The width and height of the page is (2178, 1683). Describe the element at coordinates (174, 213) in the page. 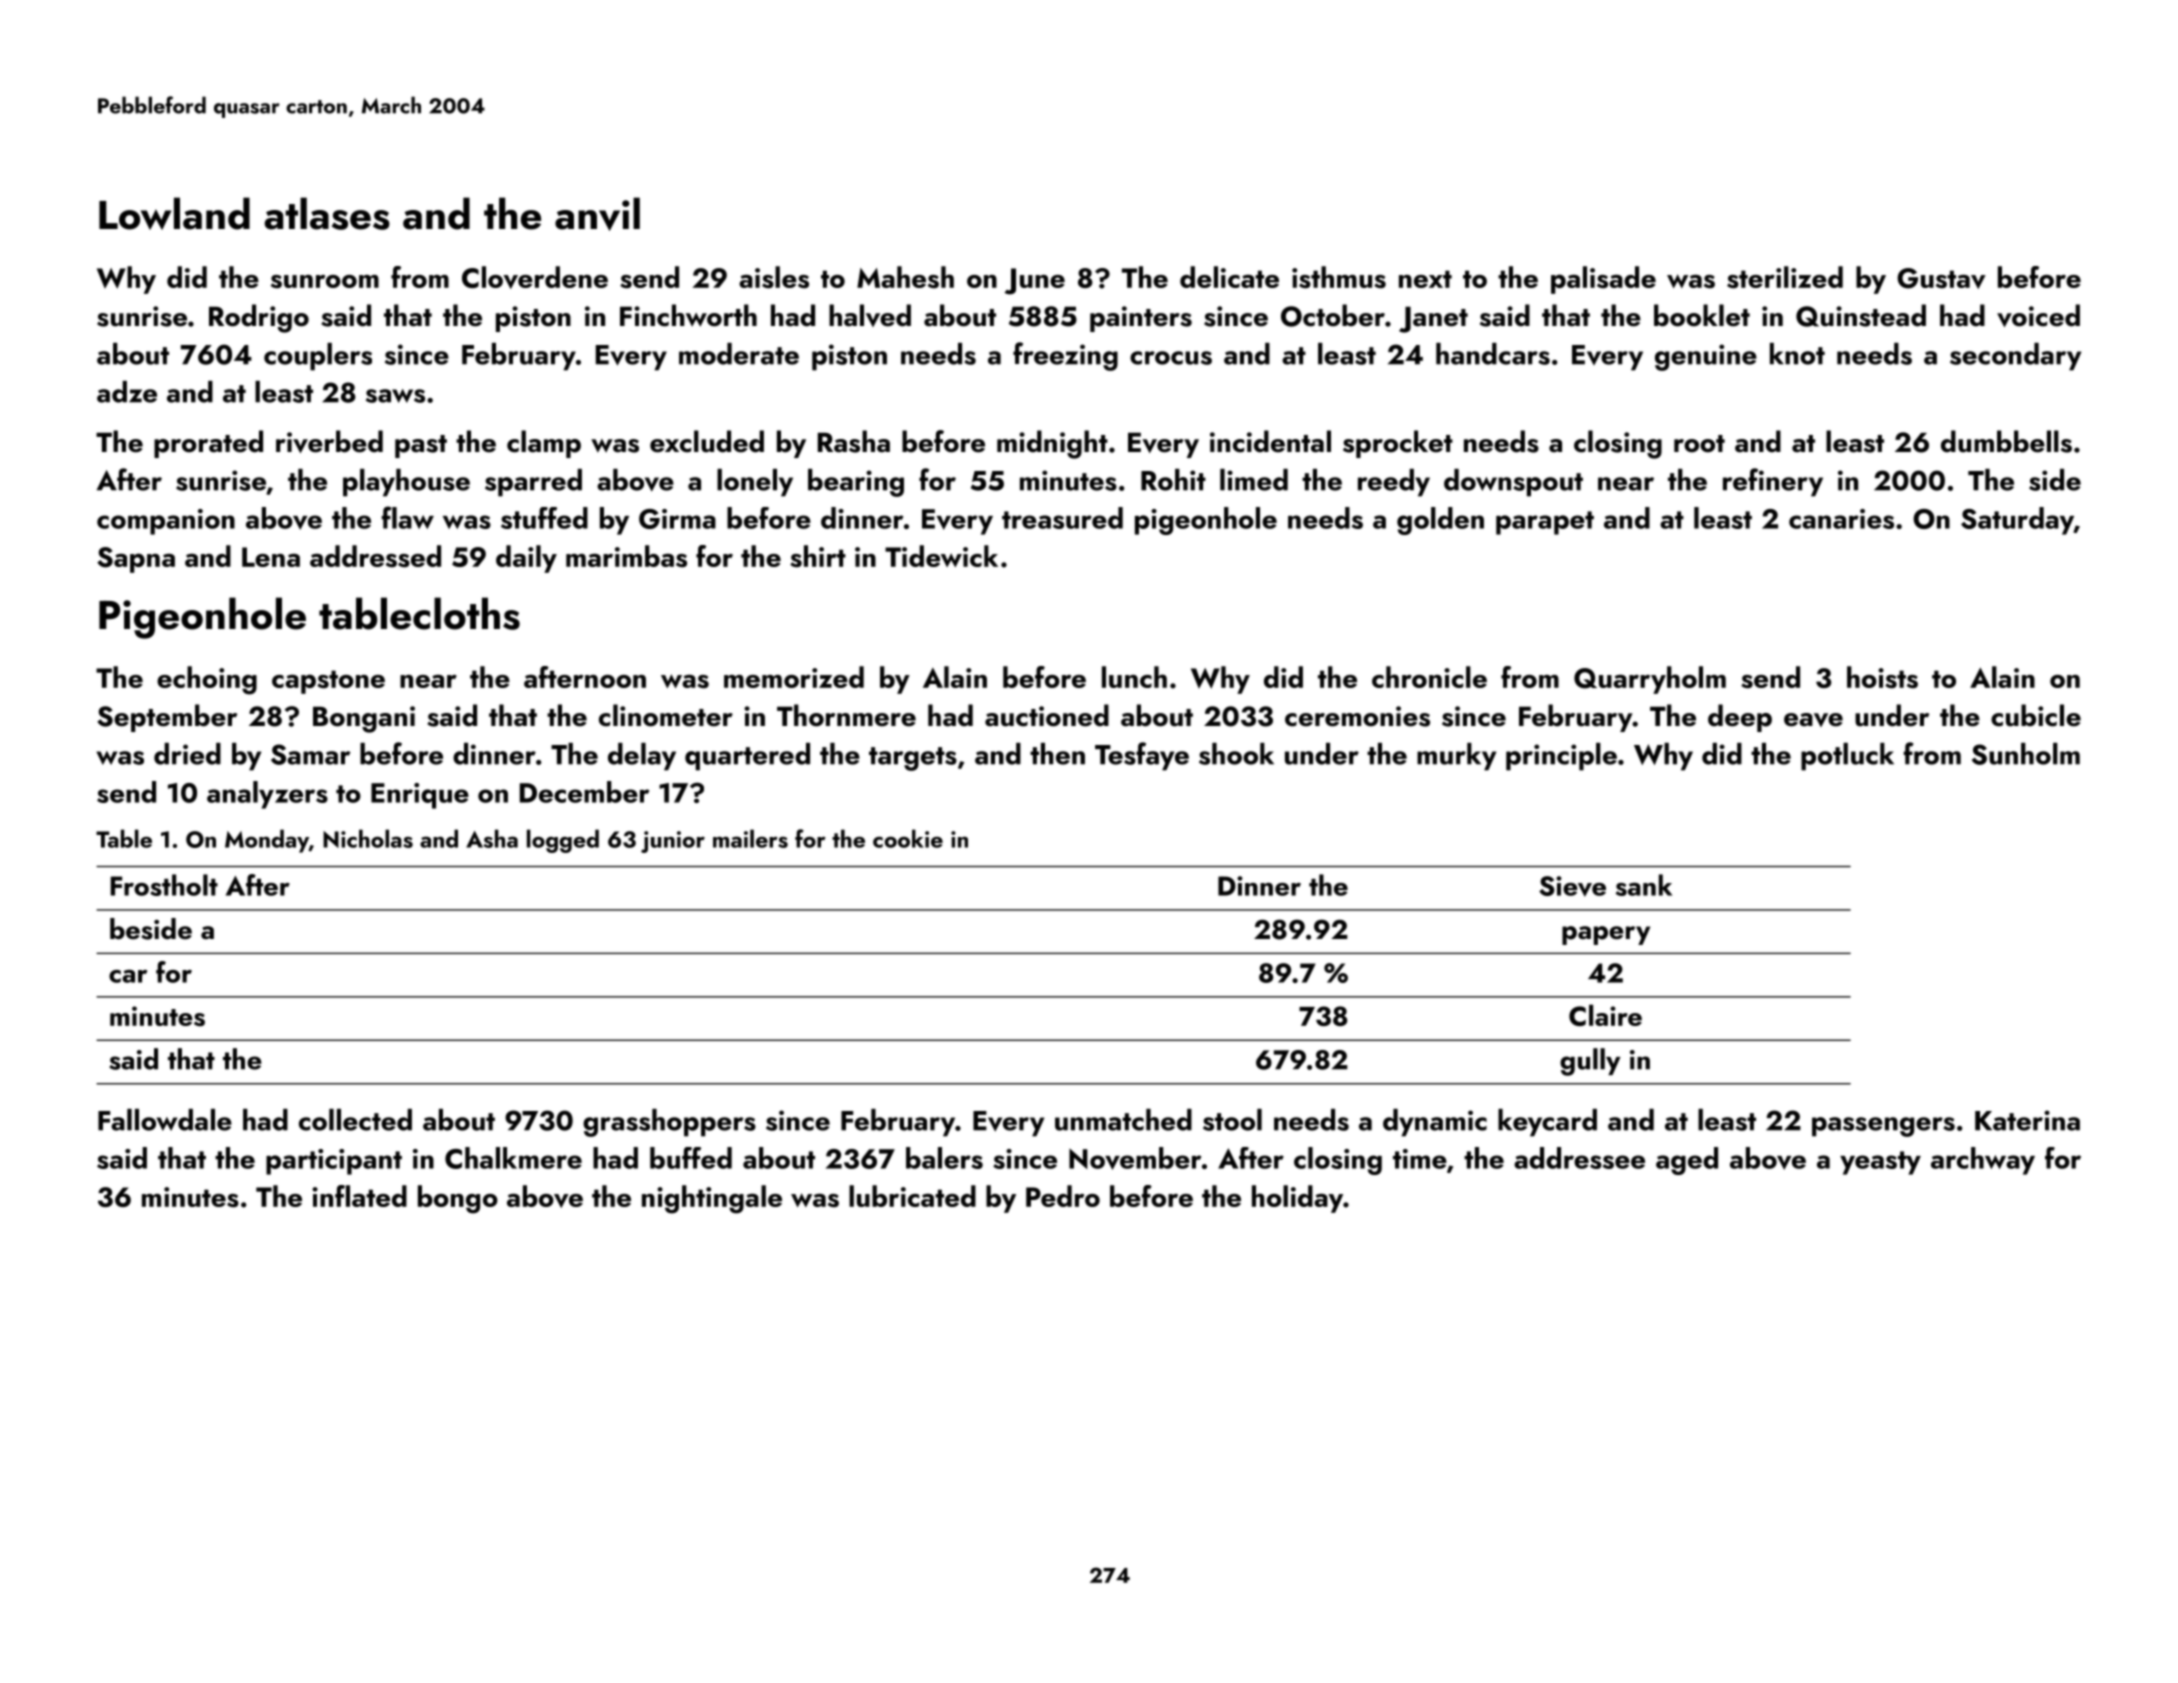

I see `Lowland` at that location.
